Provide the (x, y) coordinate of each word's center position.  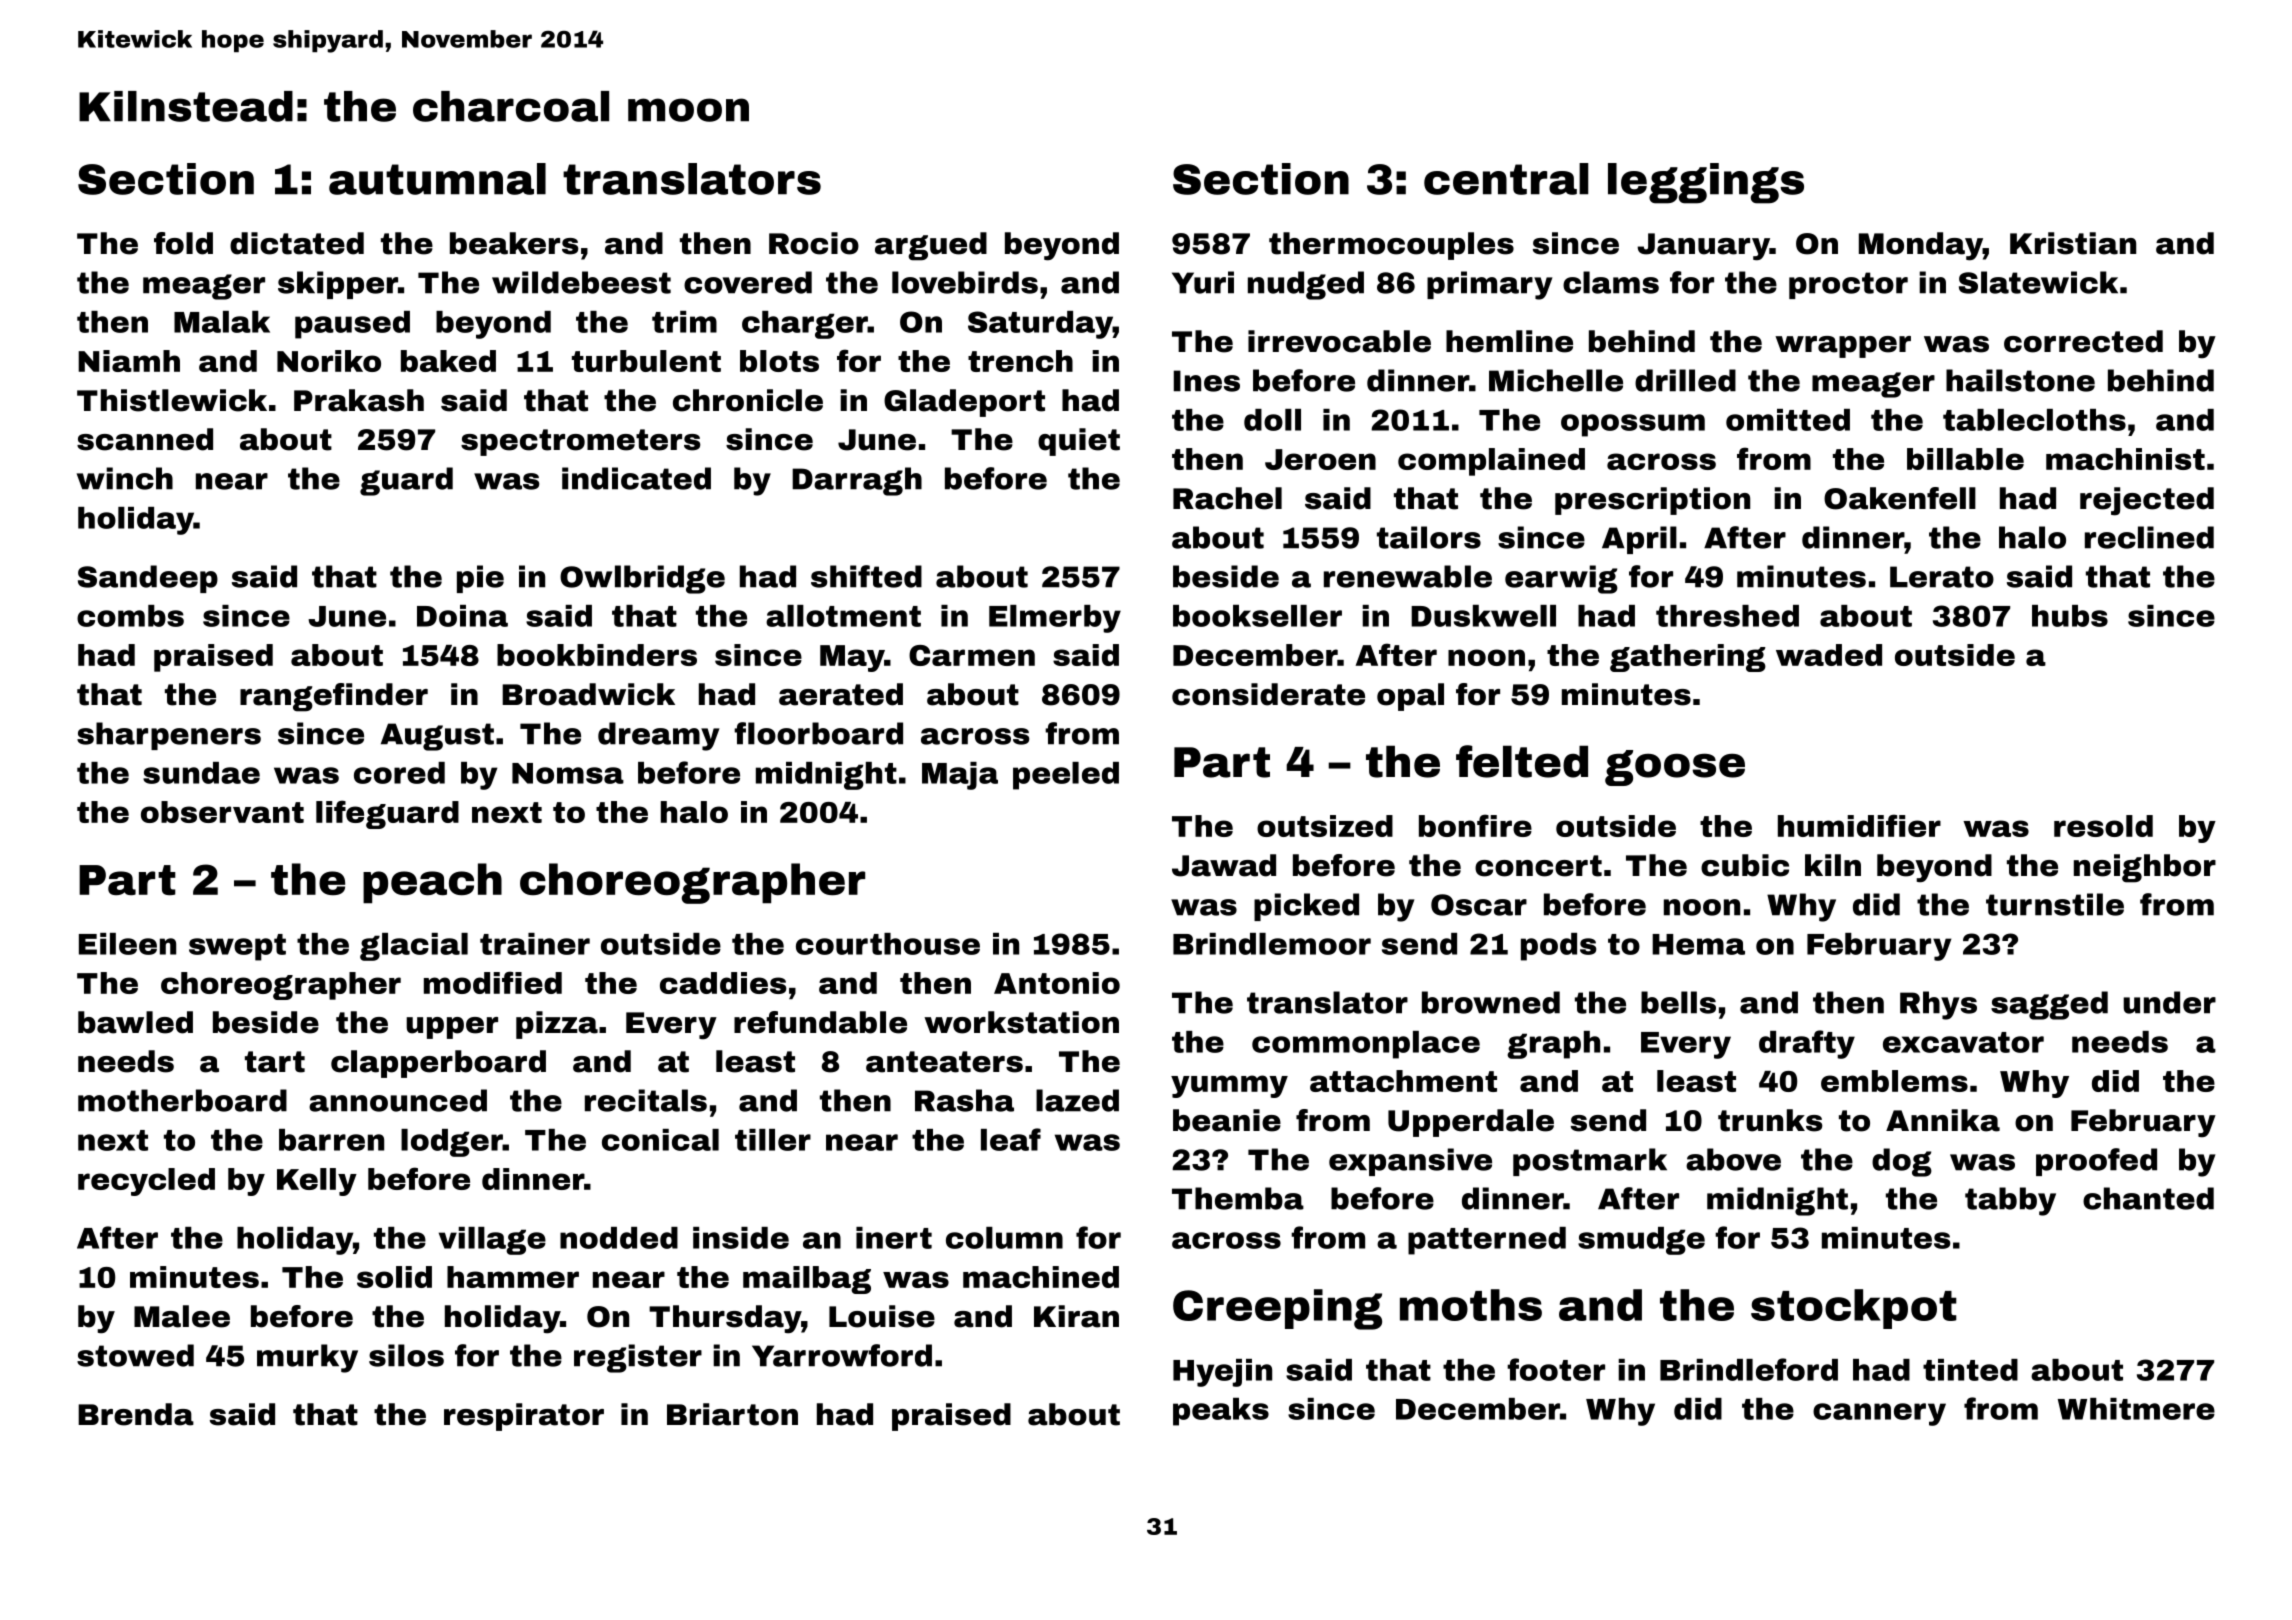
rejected (2147, 501)
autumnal (437, 179)
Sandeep (148, 579)
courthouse (888, 944)
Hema (1698, 944)
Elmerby (1055, 619)
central (1506, 179)
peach (432, 883)
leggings (1706, 183)
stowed (135, 1355)
